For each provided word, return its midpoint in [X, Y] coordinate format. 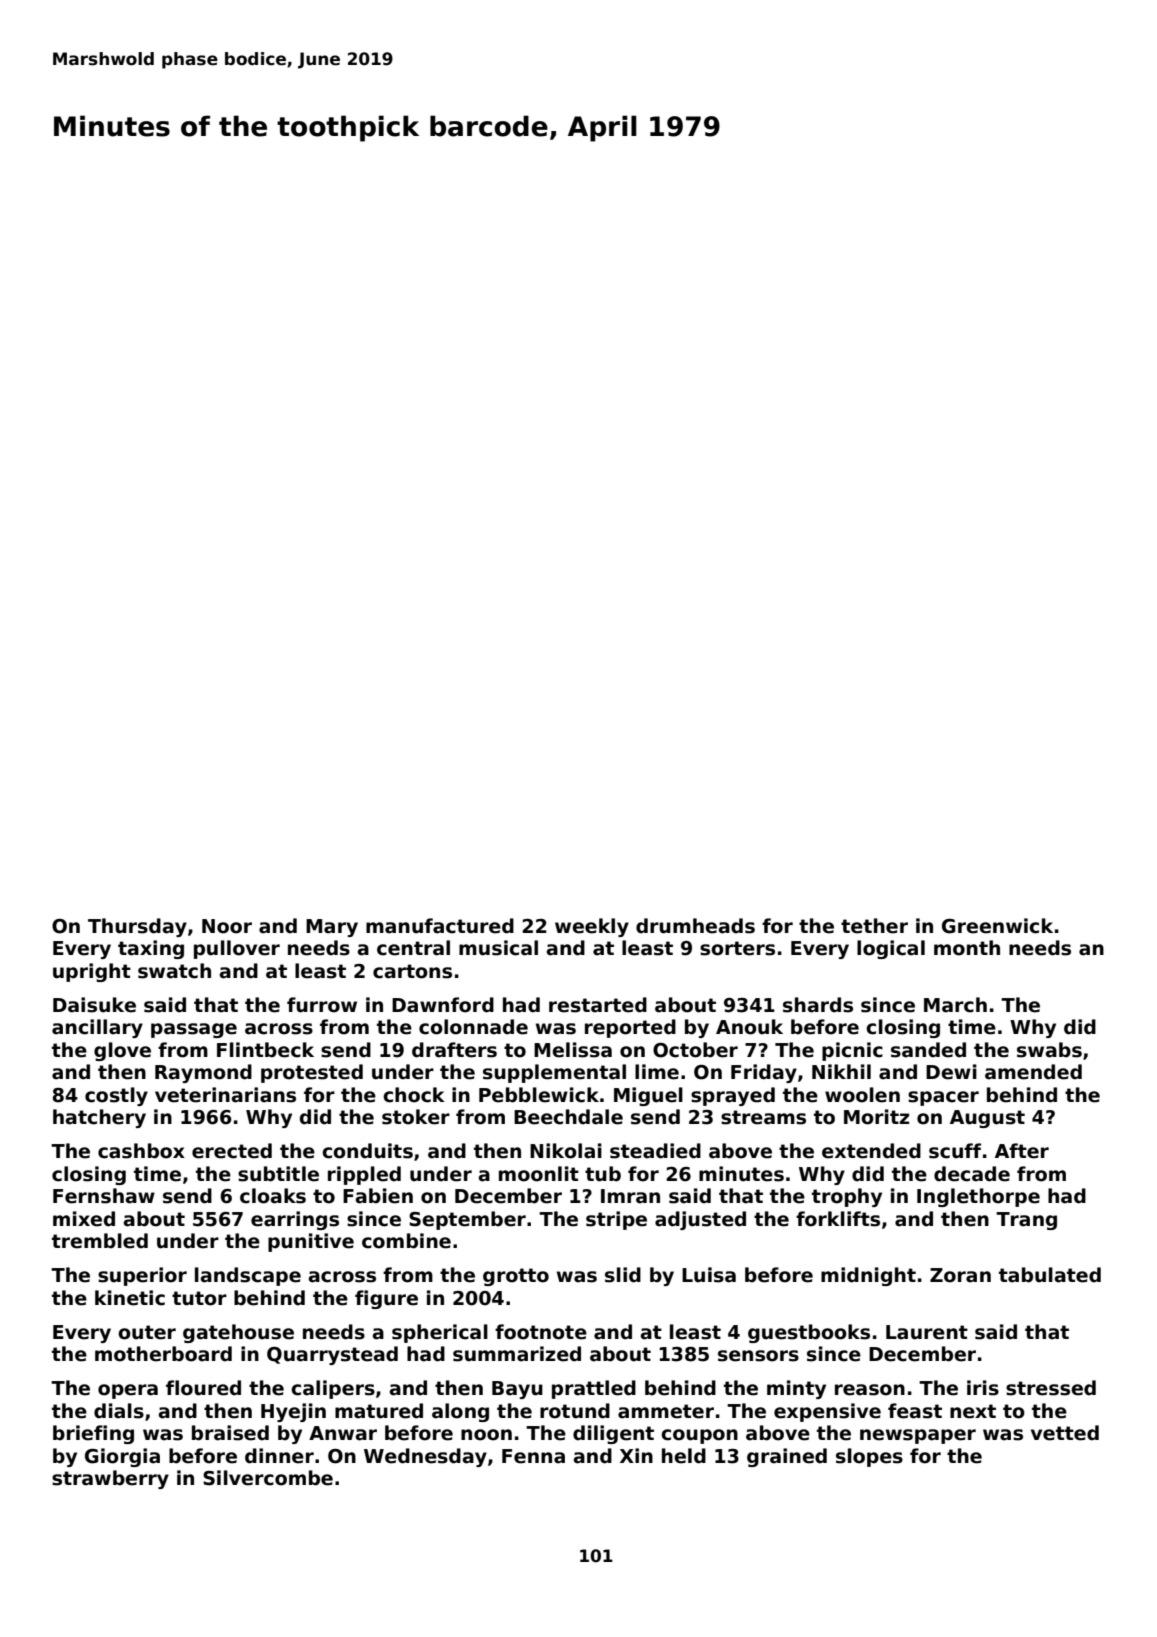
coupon [699, 1436]
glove [122, 1051]
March [955, 1005]
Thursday [137, 927]
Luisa [709, 1275]
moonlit [539, 1174]
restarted [598, 1005]
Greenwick [997, 926]
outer [147, 1332]
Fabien [378, 1196]
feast [915, 1411]
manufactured [440, 926]
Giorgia [122, 1457]
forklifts [838, 1219]
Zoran [960, 1275]
